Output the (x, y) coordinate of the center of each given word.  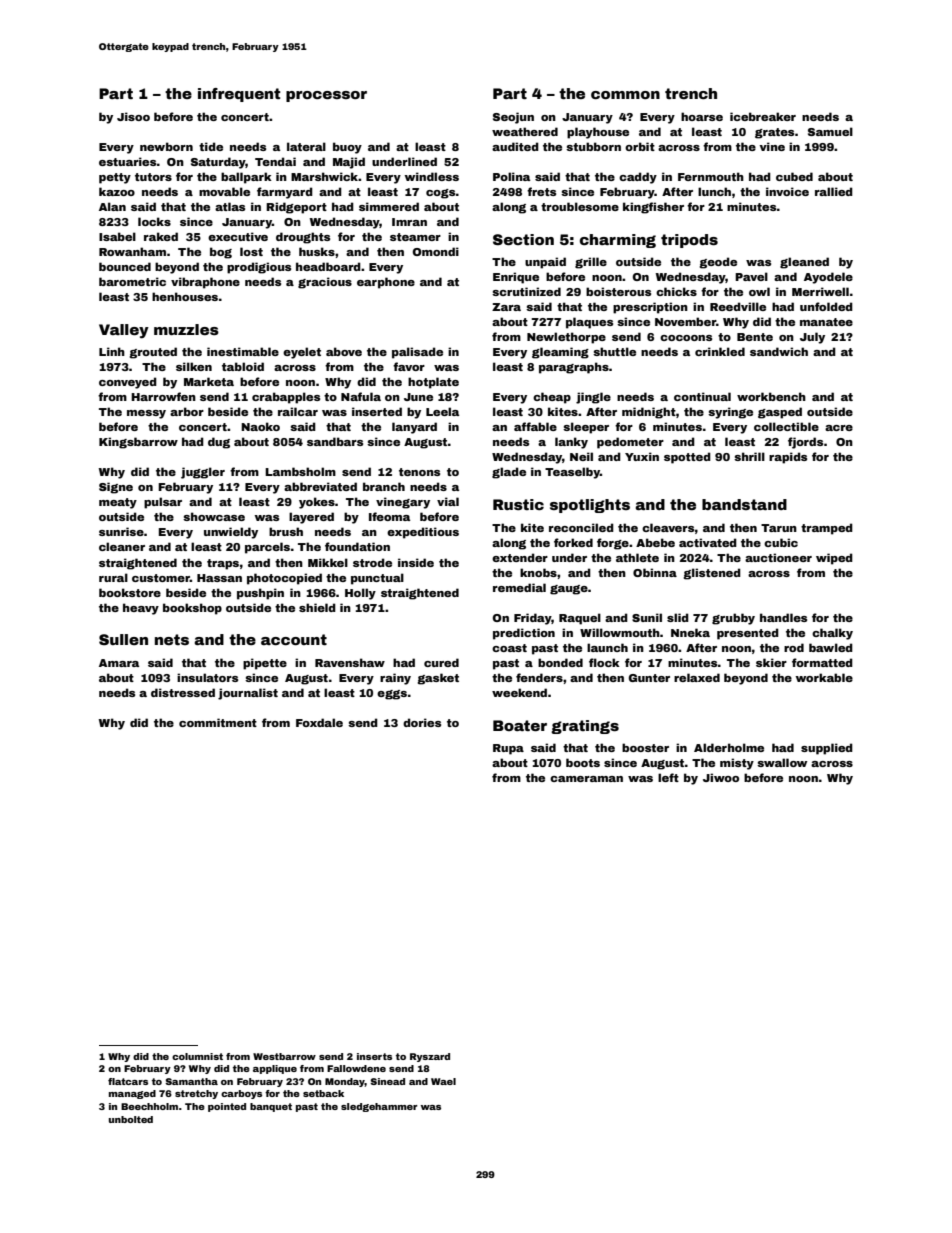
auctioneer (778, 557)
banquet (271, 1107)
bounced (125, 266)
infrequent (239, 95)
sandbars (335, 441)
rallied (834, 191)
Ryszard (430, 1057)
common (625, 95)
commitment (218, 722)
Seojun (513, 118)
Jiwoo (721, 777)
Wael (443, 1081)
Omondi (436, 251)
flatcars (128, 1081)
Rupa (508, 749)
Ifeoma (389, 516)
